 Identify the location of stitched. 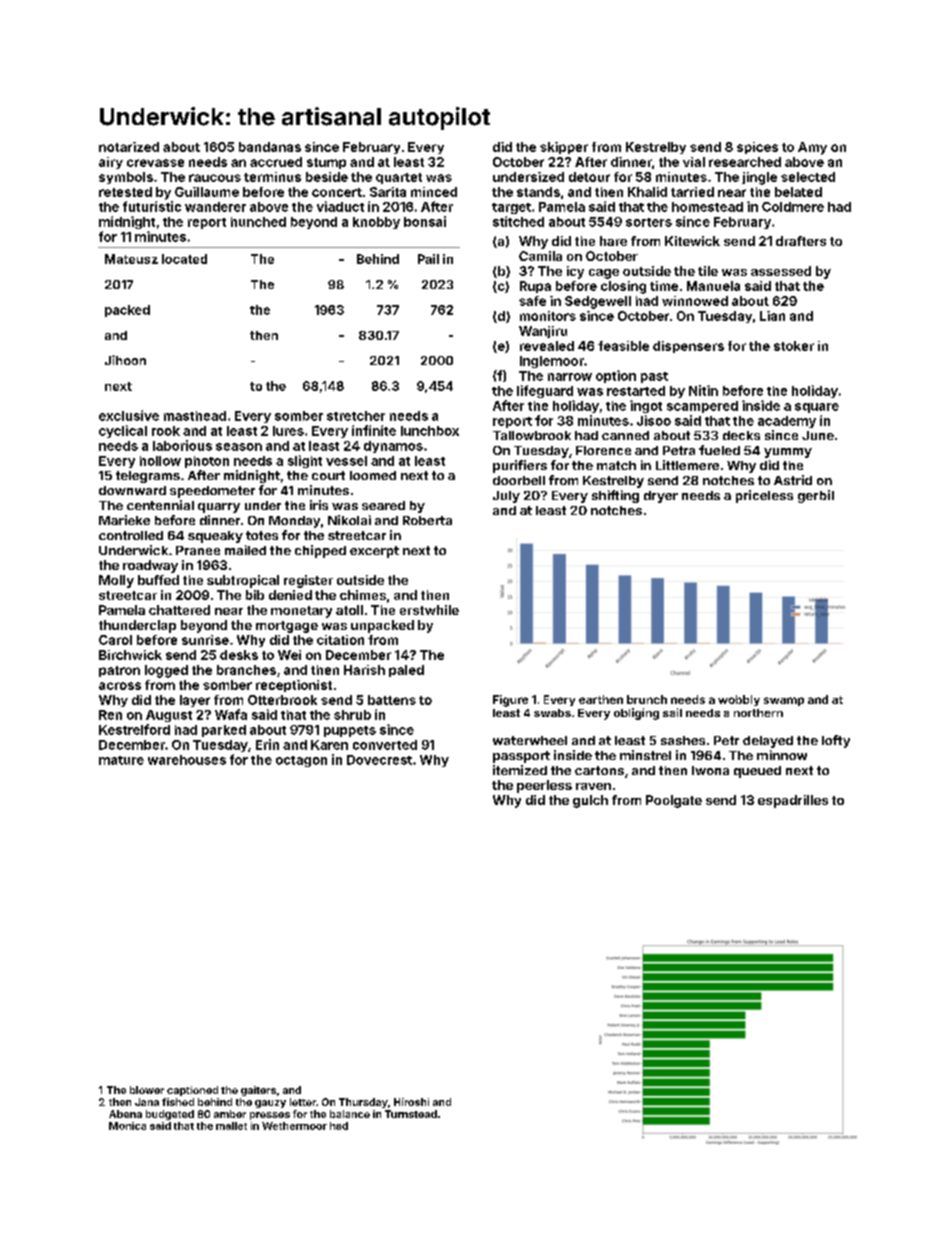
(518, 221).
